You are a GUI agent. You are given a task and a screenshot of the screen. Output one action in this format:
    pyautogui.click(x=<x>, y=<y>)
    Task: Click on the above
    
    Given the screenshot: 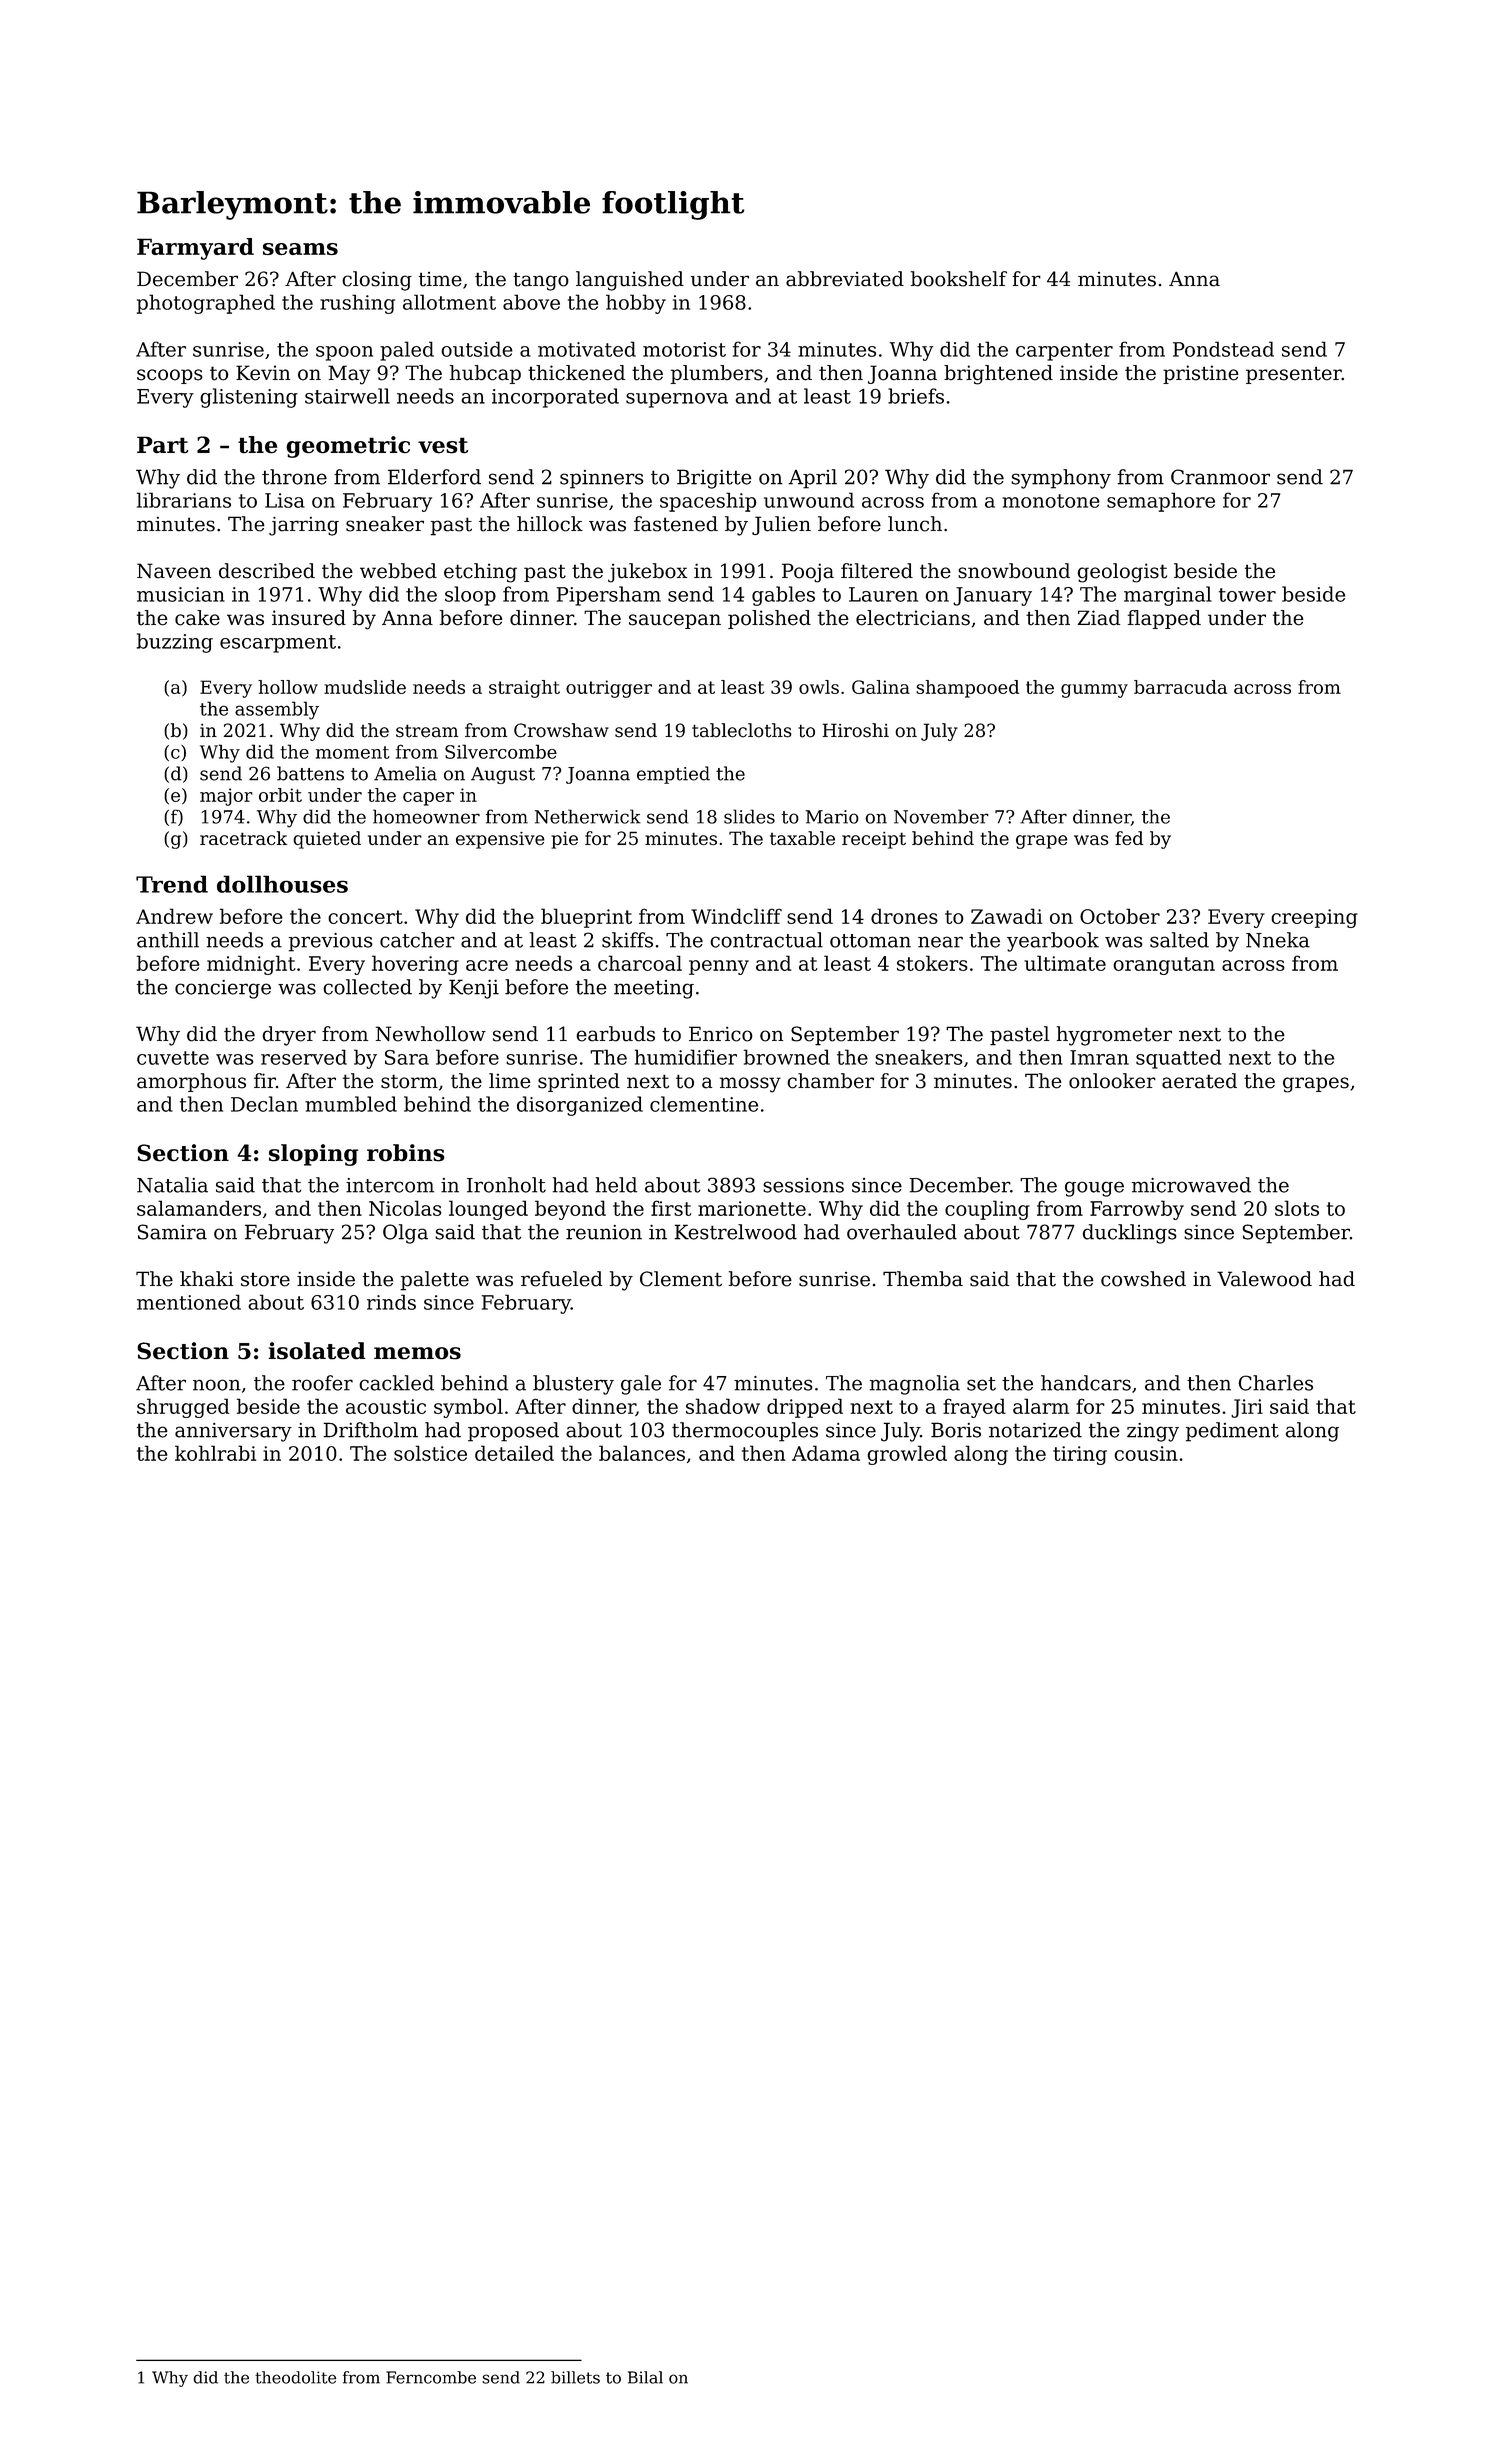 What is the action you would take?
    pyautogui.click(x=531, y=302)
